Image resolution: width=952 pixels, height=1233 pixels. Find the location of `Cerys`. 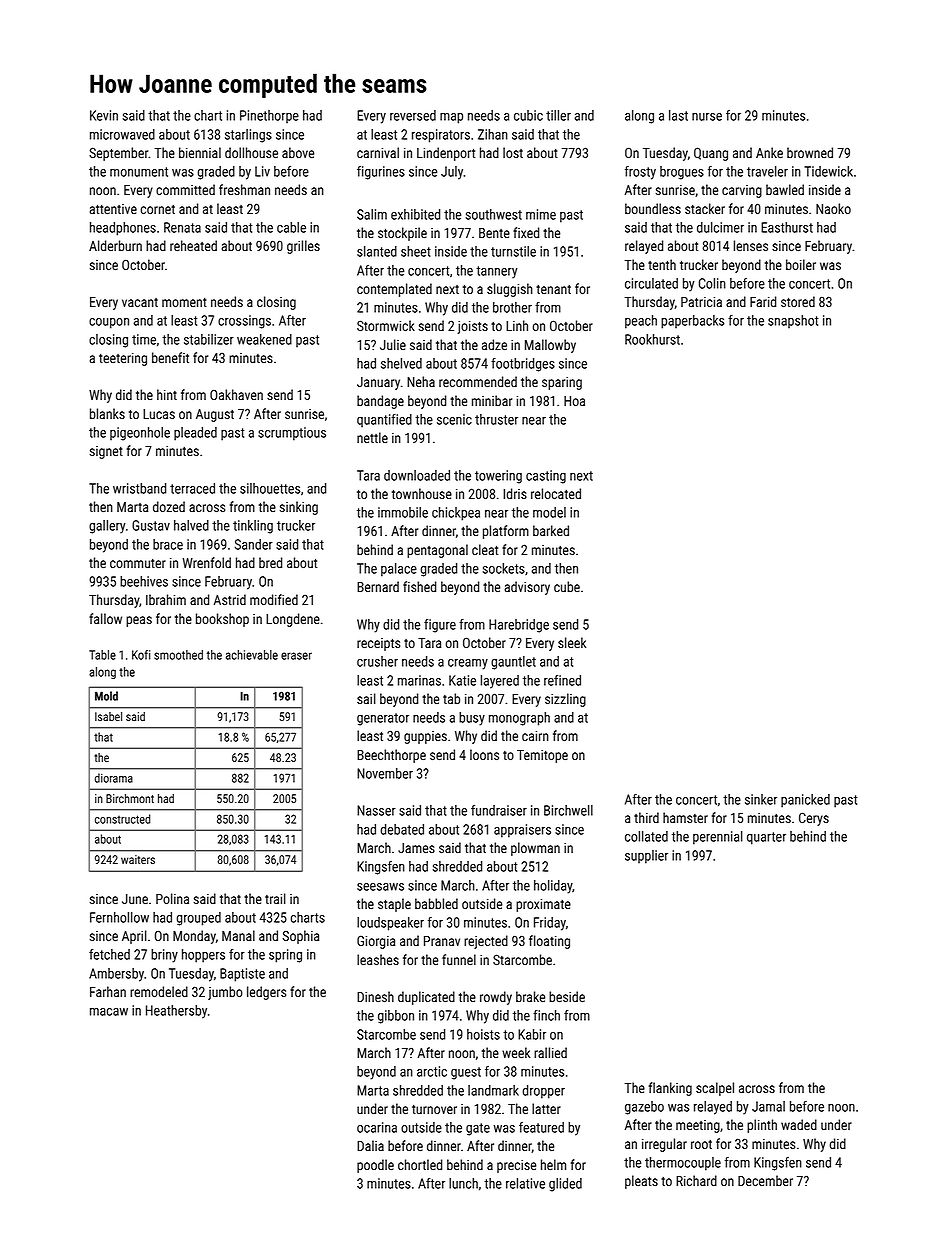

Cerys is located at coordinates (814, 819).
